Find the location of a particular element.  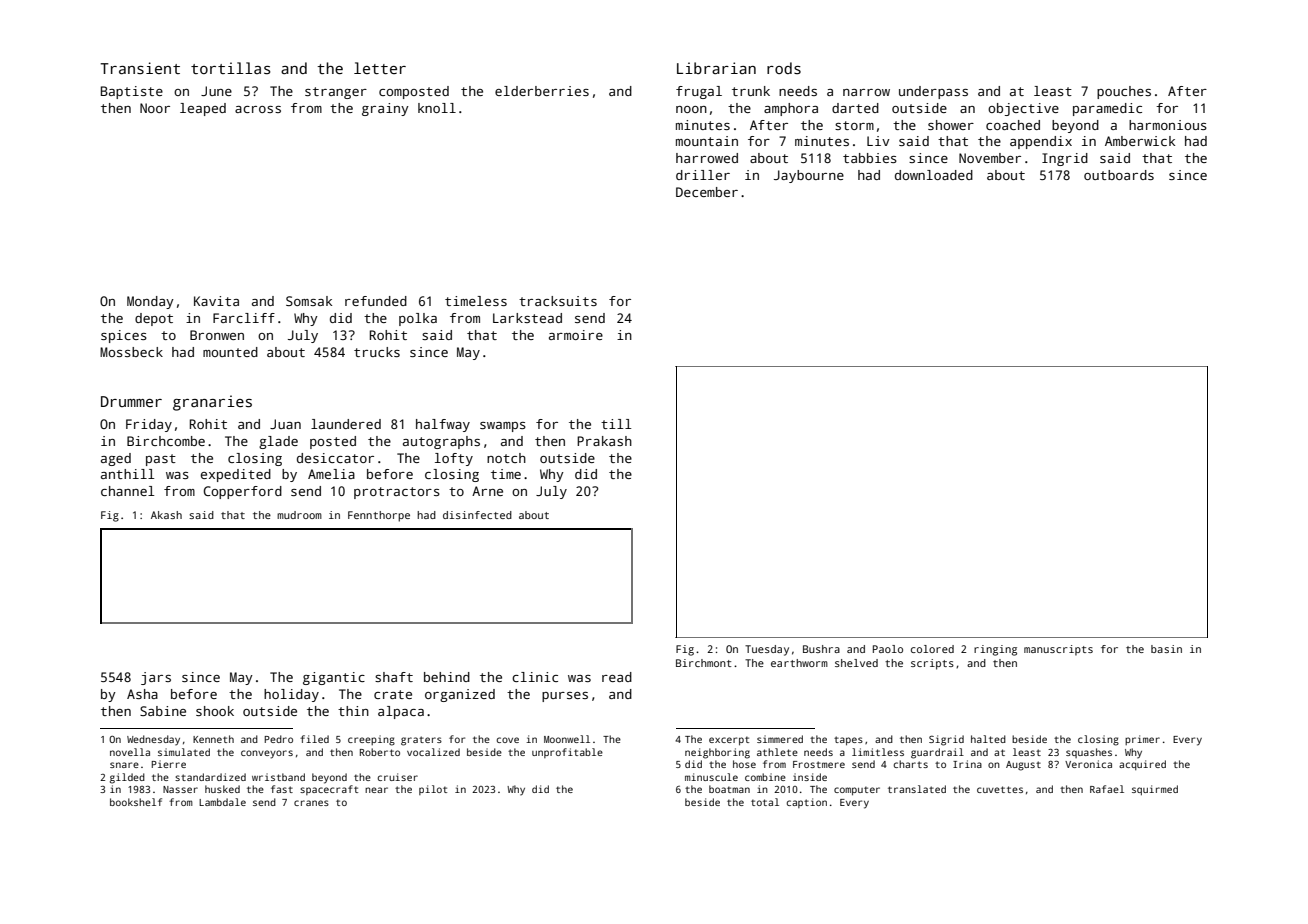

appendix is located at coordinates (1041, 142).
